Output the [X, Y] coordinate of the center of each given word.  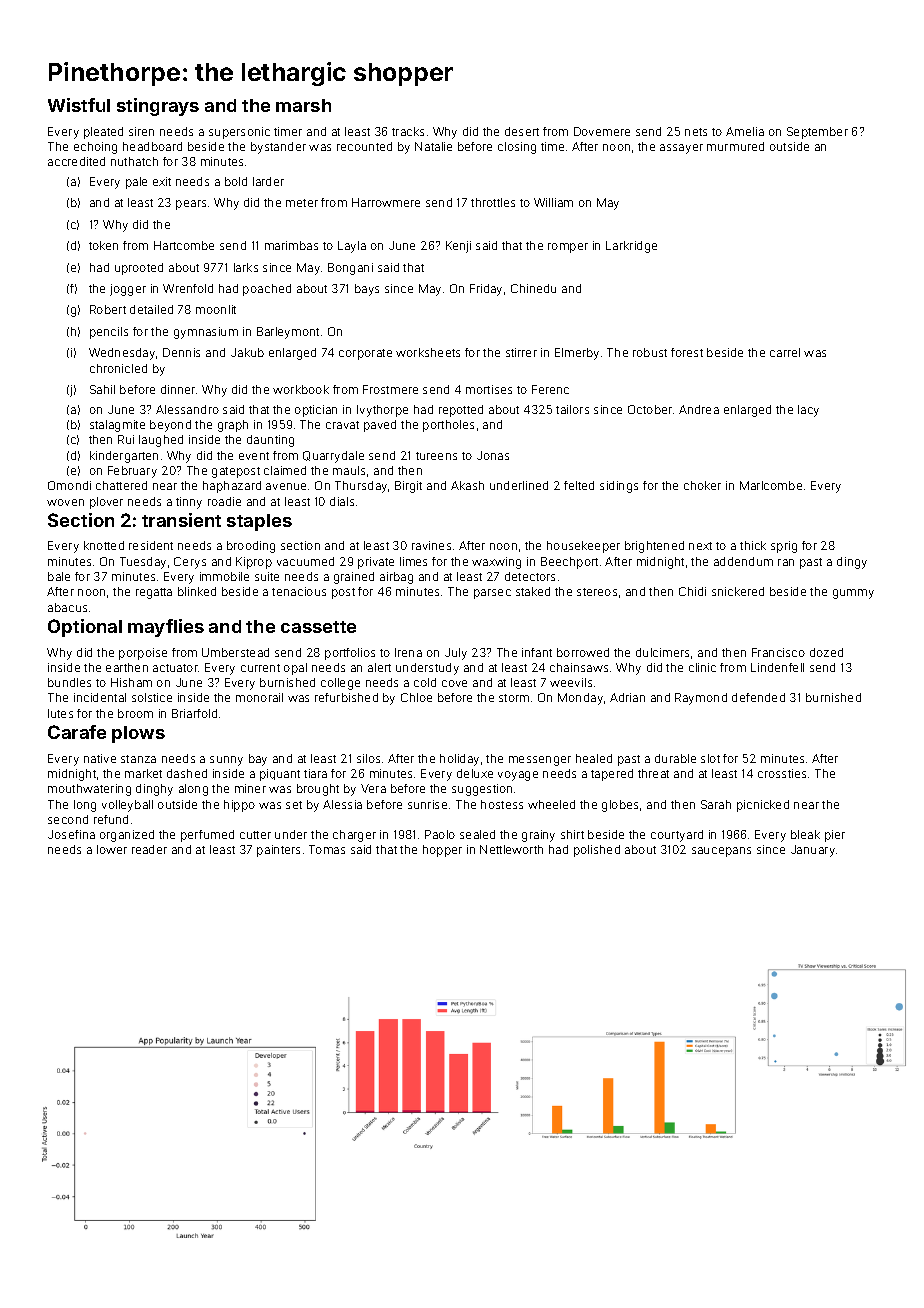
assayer [681, 149]
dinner [178, 389]
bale [59, 576]
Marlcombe [771, 485]
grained [354, 578]
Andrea [699, 409]
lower [112, 849]
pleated [103, 133]
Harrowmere [386, 202]
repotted [461, 411]
